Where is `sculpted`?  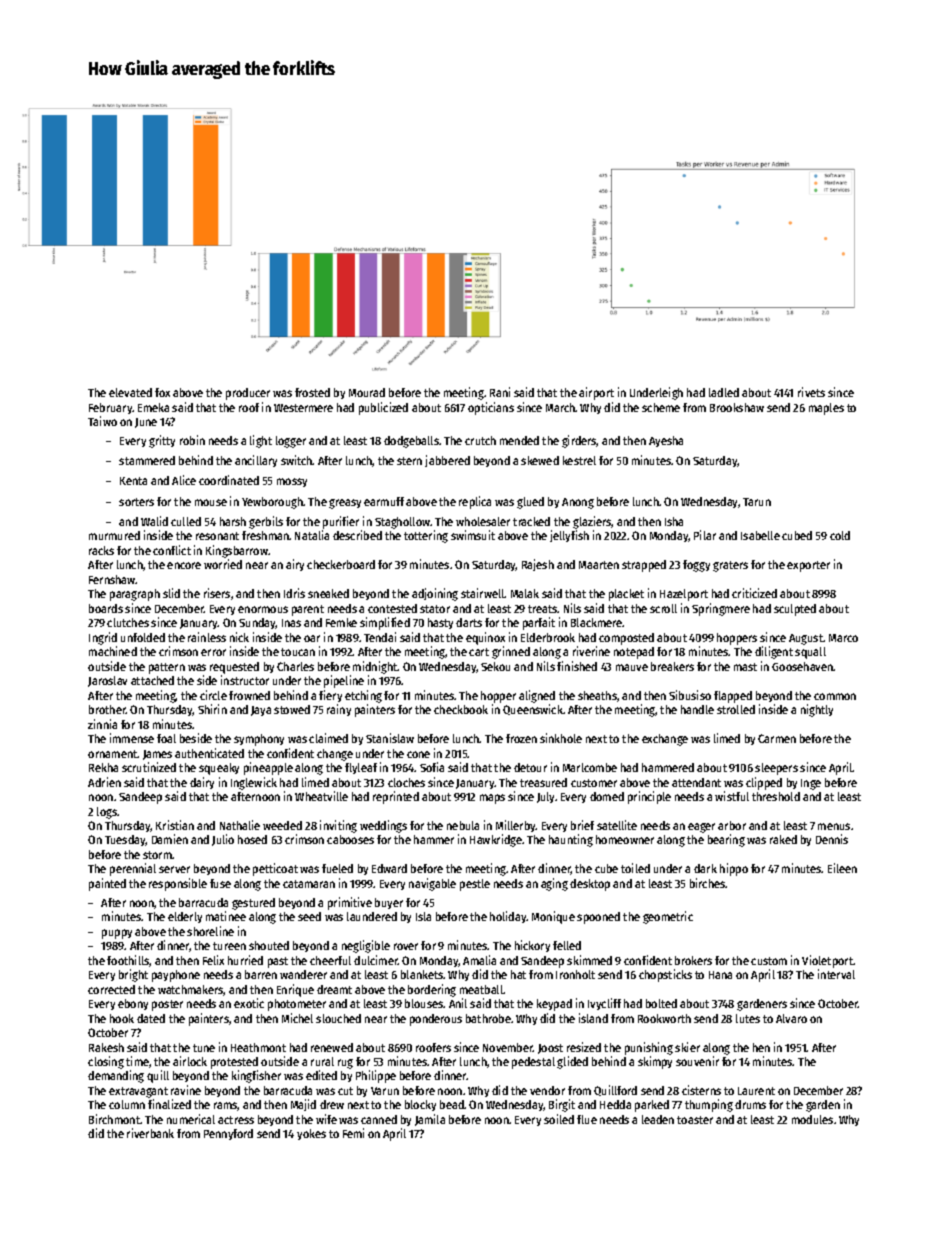 sculpted is located at coordinates (795, 610).
